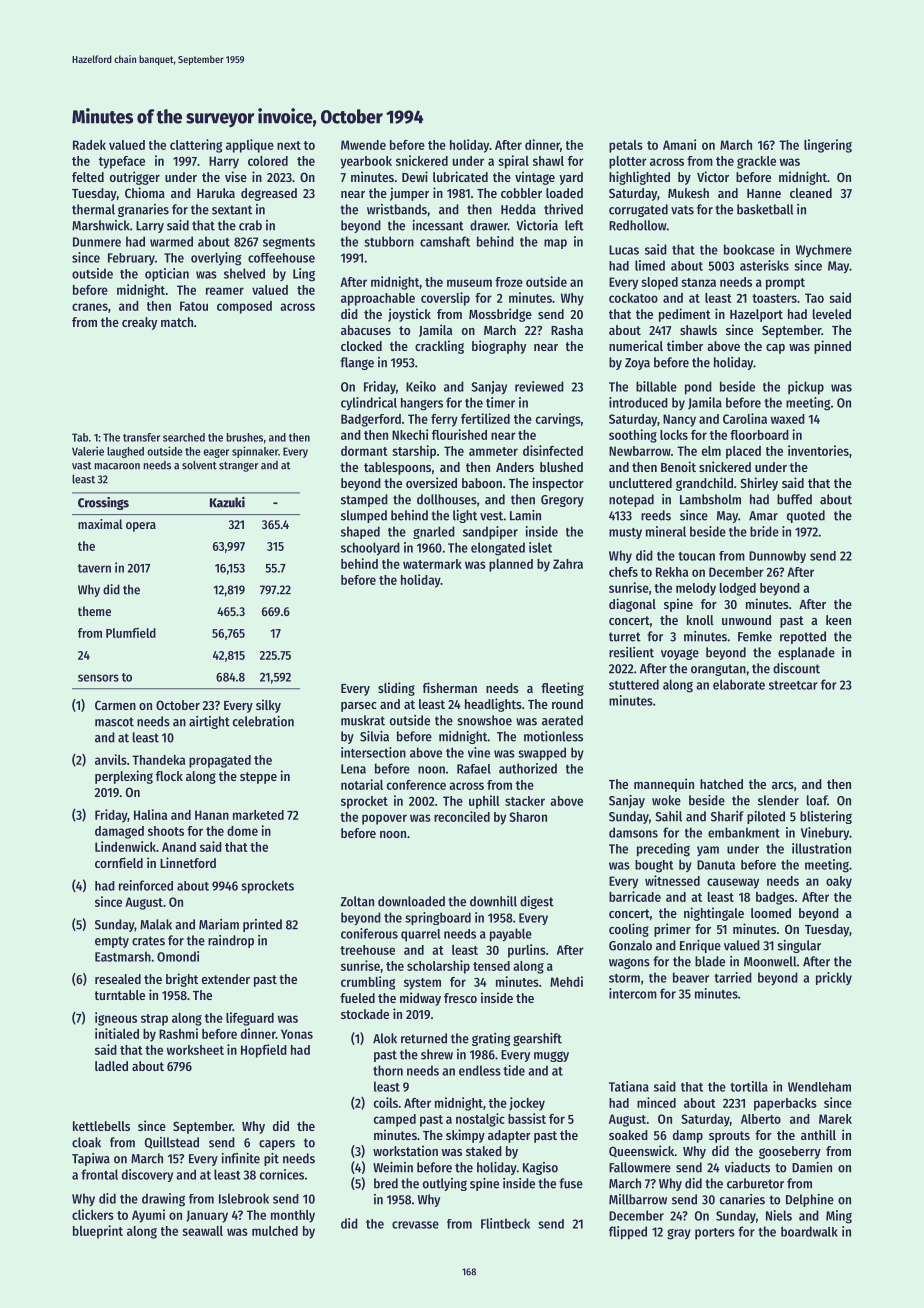 This screenshot has height=1308, width=924. What do you see at coordinates (630, 945) in the screenshot?
I see `Gonzalo` at bounding box center [630, 945].
